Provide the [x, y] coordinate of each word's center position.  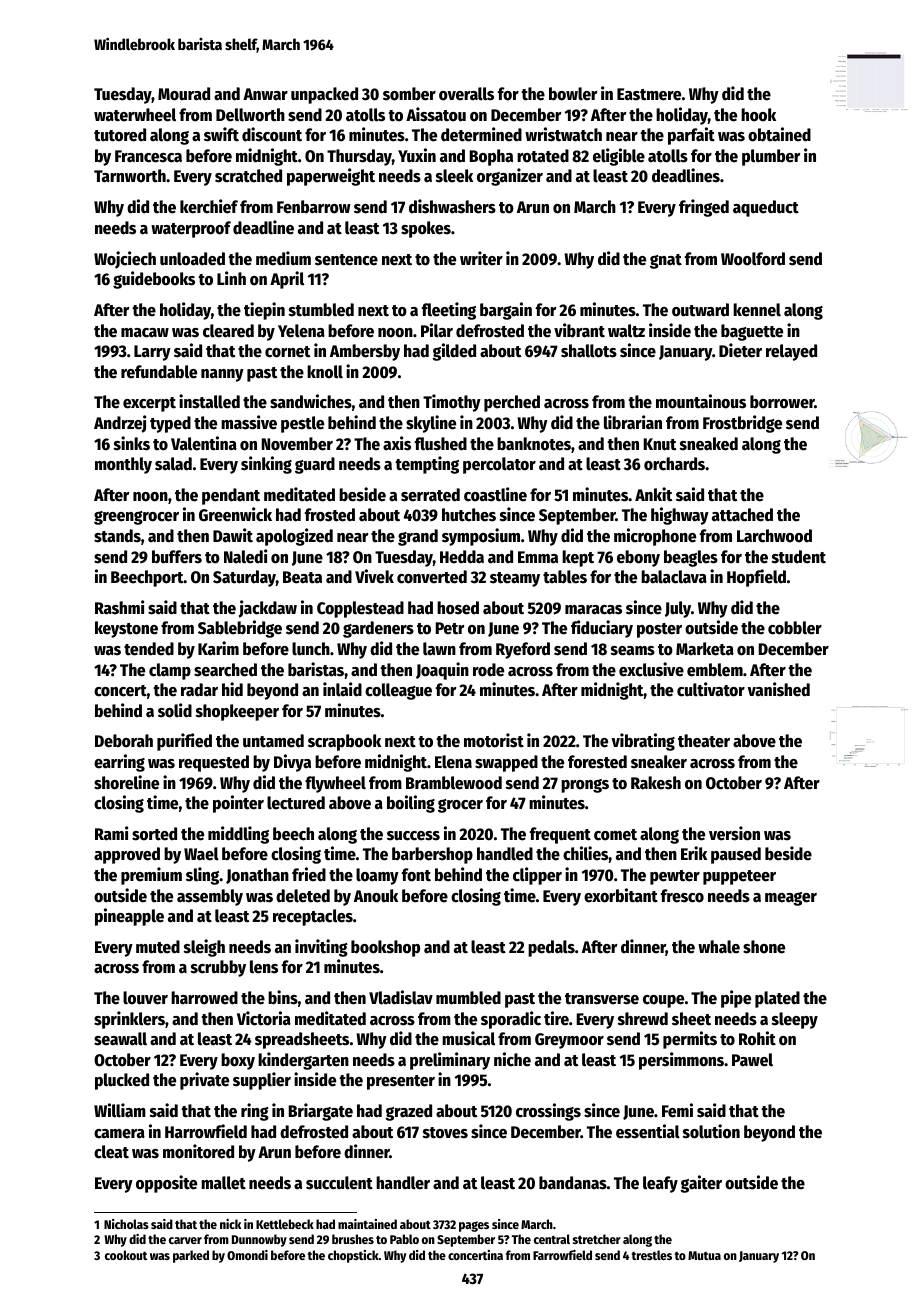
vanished [778, 689]
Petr [449, 628]
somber [409, 94]
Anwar [265, 94]
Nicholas [126, 1224]
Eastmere [649, 94]
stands [117, 536]
